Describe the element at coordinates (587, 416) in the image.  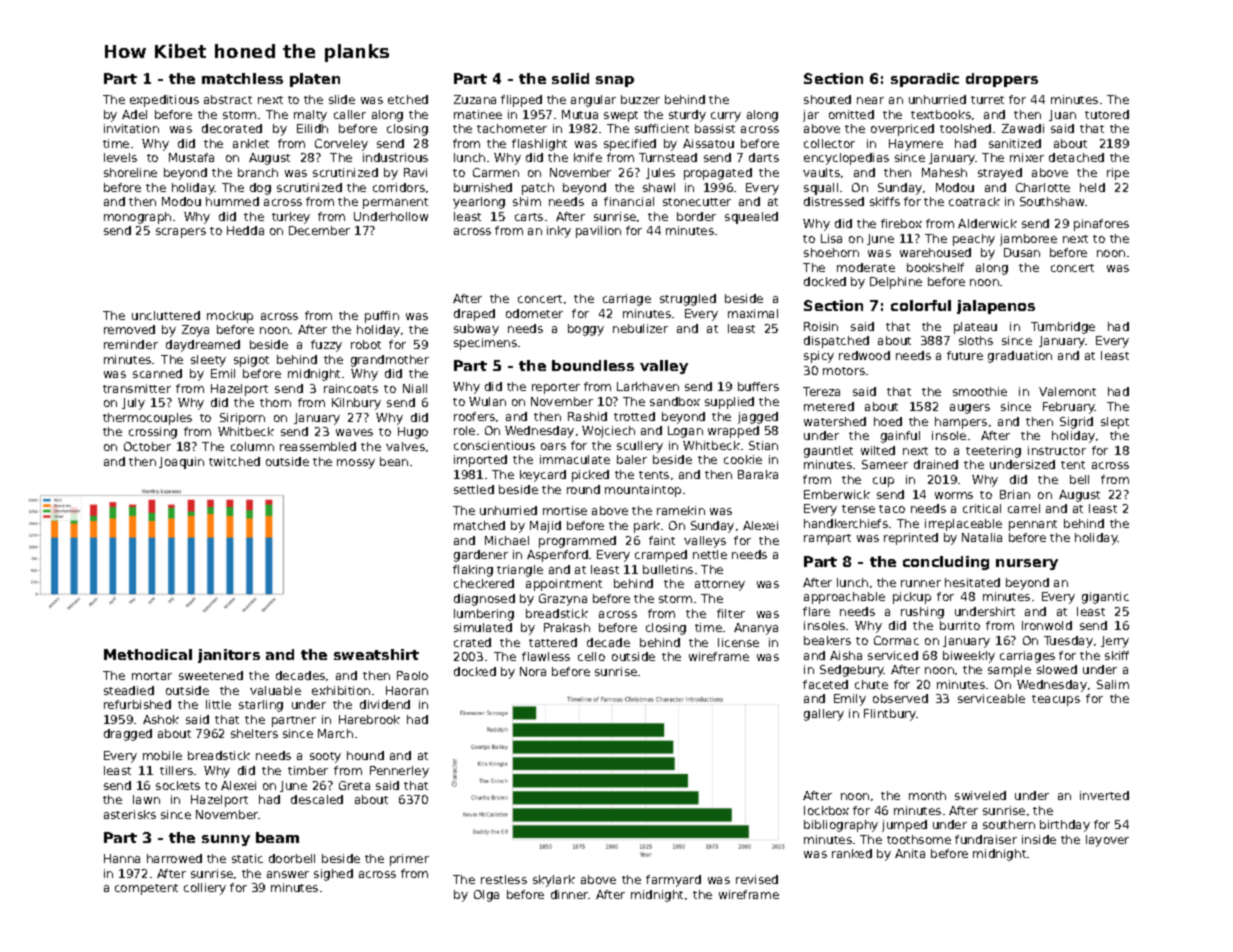
I see `Rashid` at that location.
